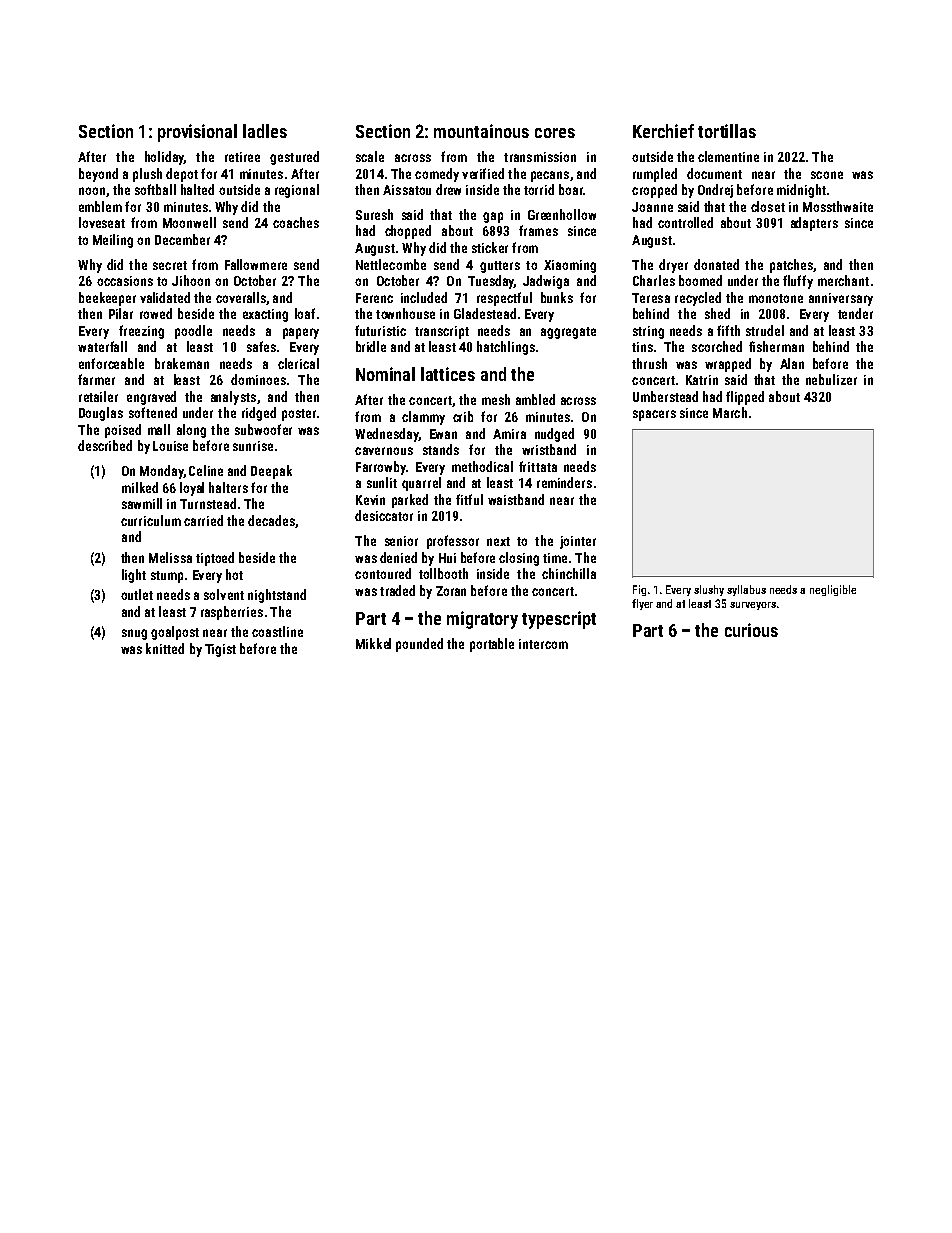 The height and width of the document is (1233, 952). I want to click on spacers, so click(654, 415).
